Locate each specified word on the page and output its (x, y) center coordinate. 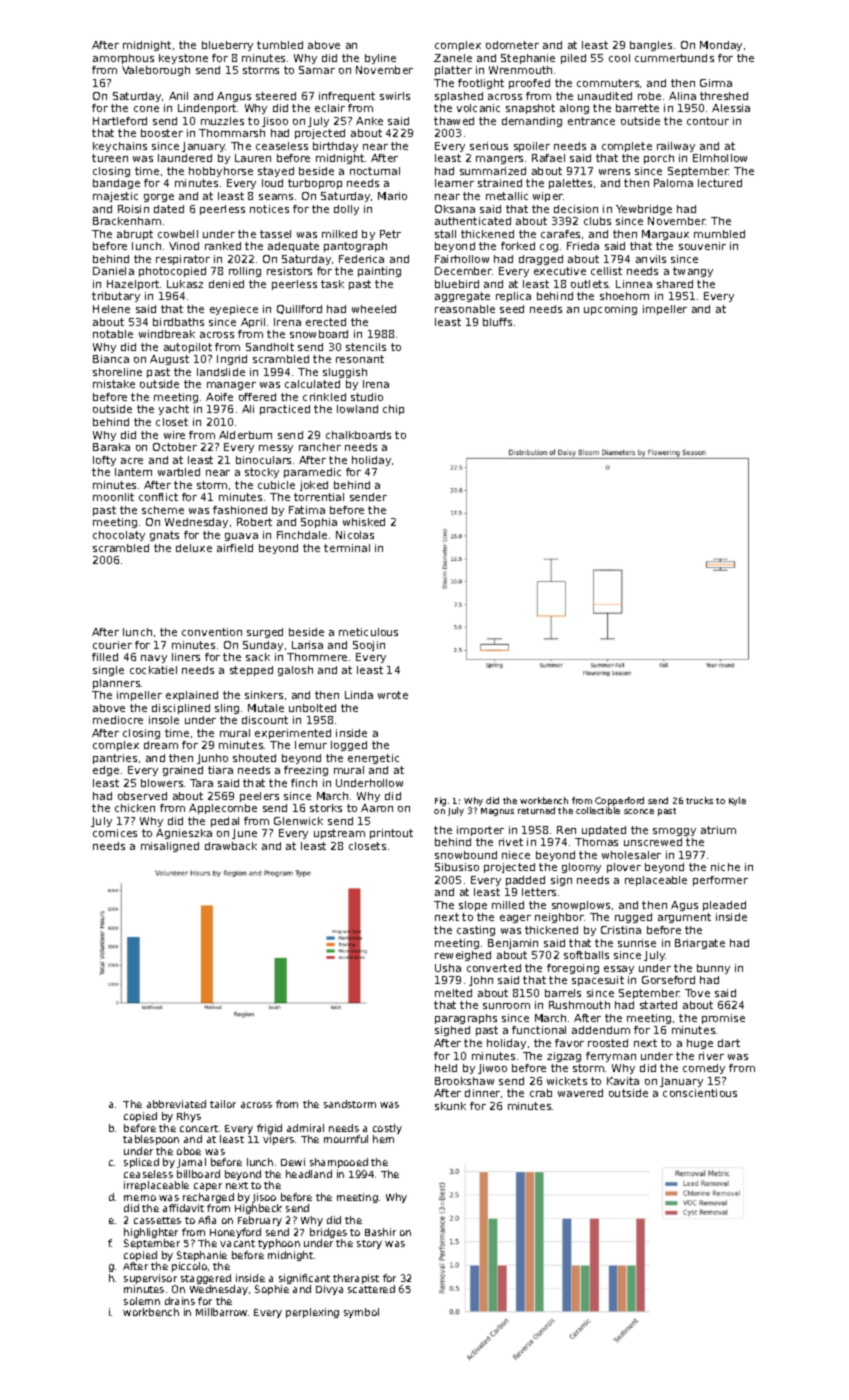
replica (513, 297)
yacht (174, 410)
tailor (223, 1104)
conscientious (700, 1093)
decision (576, 209)
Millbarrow (221, 1312)
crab (541, 1093)
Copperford (619, 801)
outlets (589, 284)
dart (729, 1043)
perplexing (312, 1313)
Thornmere (317, 657)
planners (116, 684)
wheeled (374, 309)
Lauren (253, 158)
